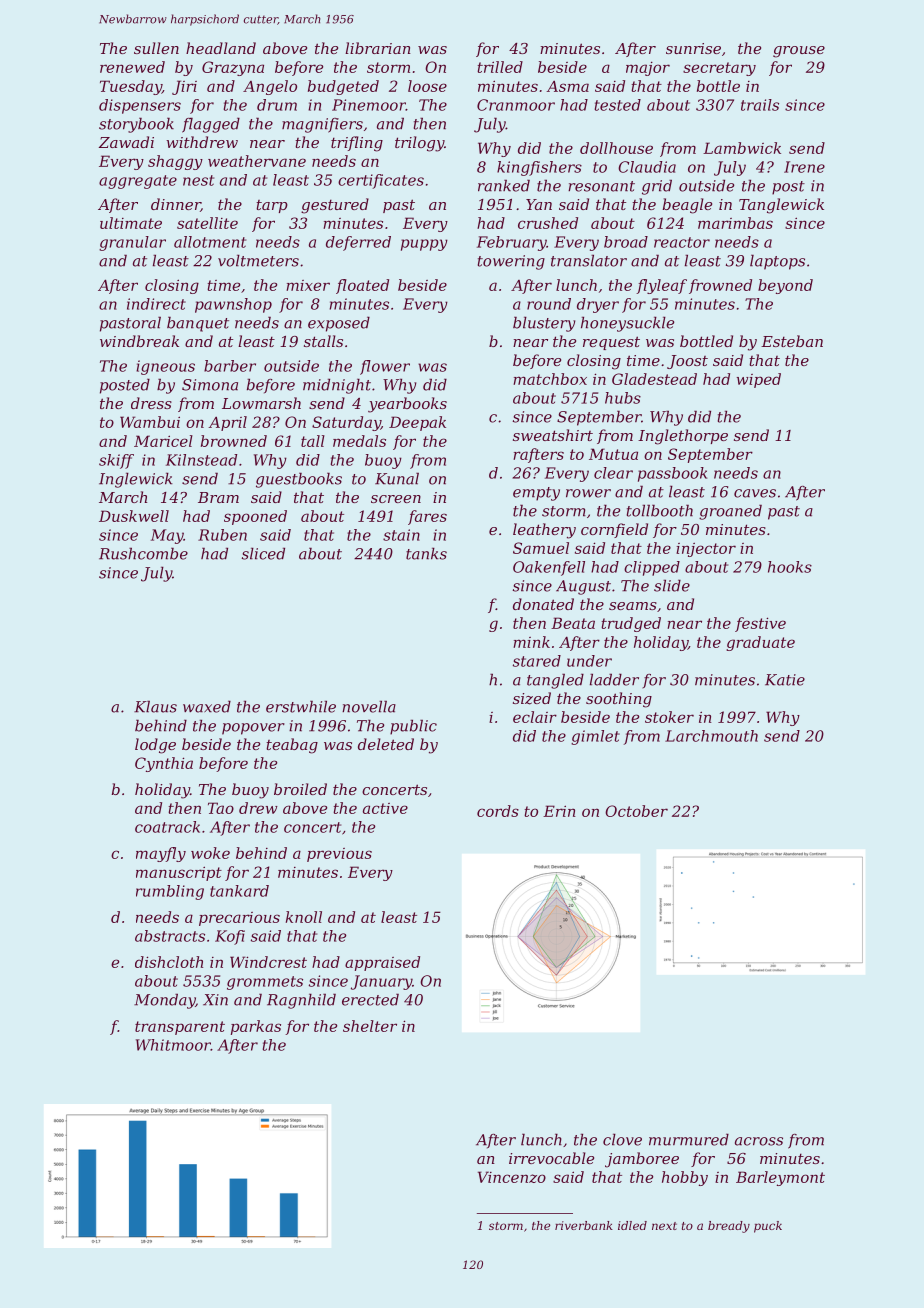 This screenshot has height=1308, width=924. I want to click on aggregate, so click(138, 182).
